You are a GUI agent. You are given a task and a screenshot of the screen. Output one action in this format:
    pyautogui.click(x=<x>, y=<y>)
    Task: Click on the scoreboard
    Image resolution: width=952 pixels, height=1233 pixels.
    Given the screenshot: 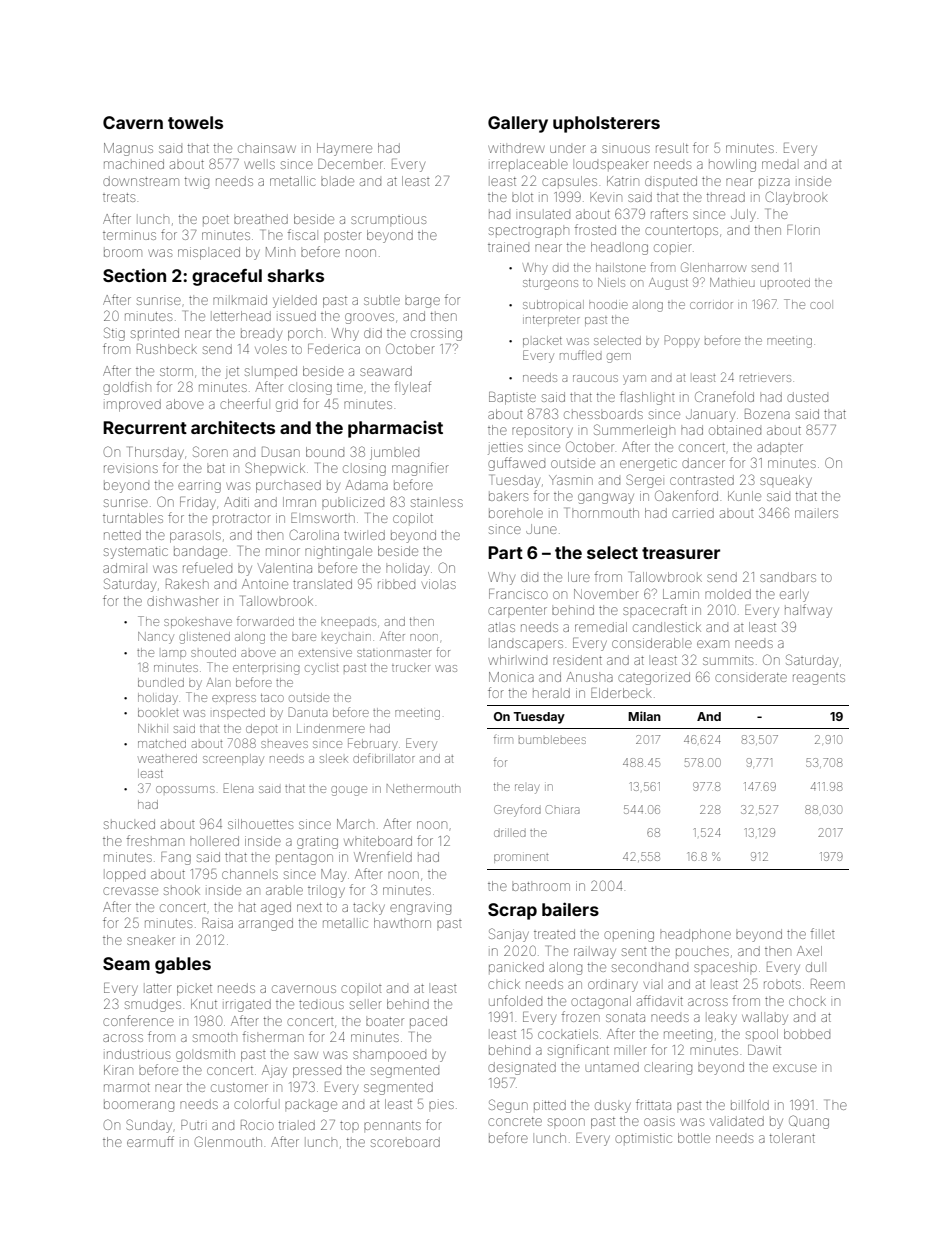 What is the action you would take?
    pyautogui.click(x=405, y=1142)
